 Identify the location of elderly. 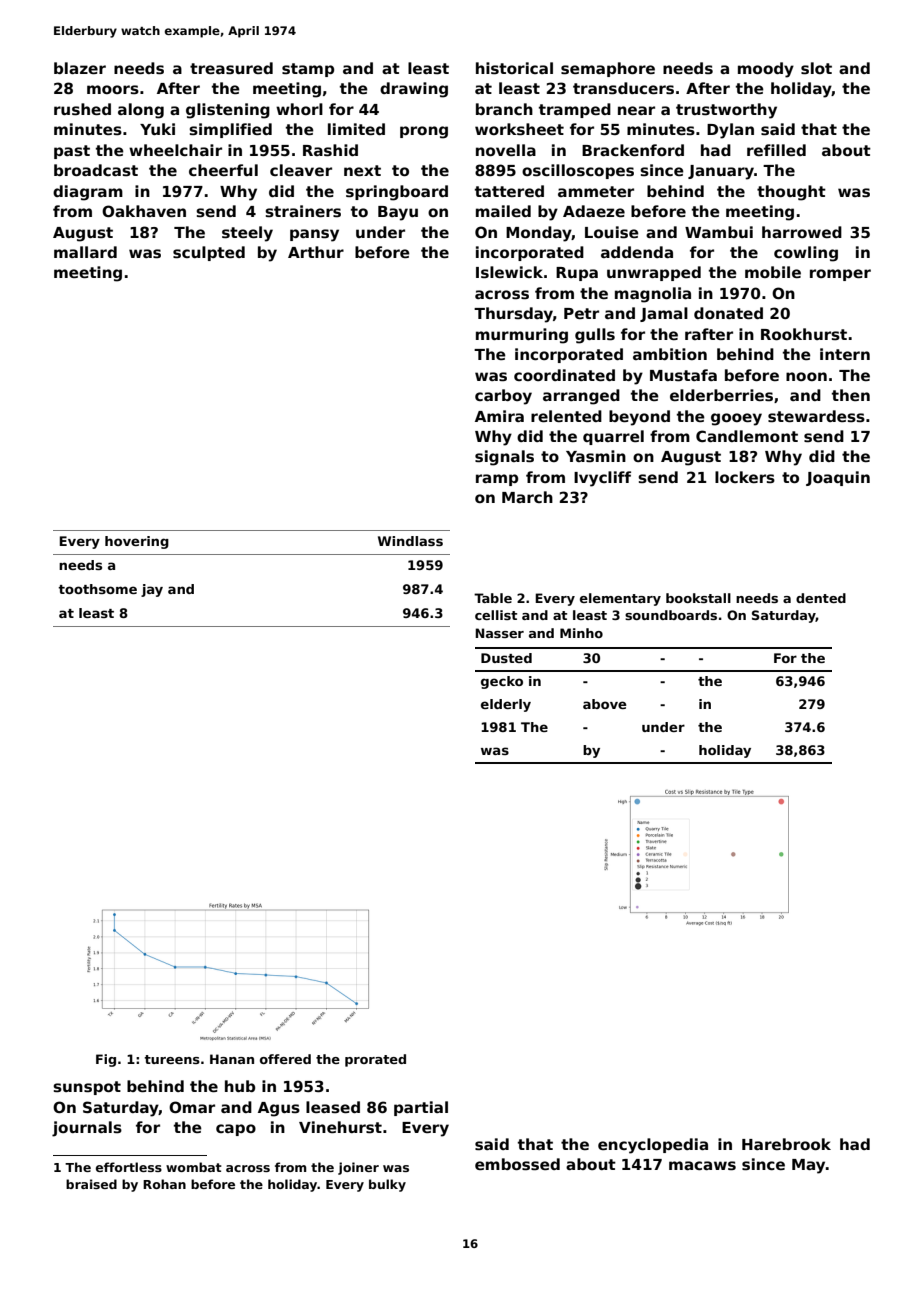
(506, 705).
